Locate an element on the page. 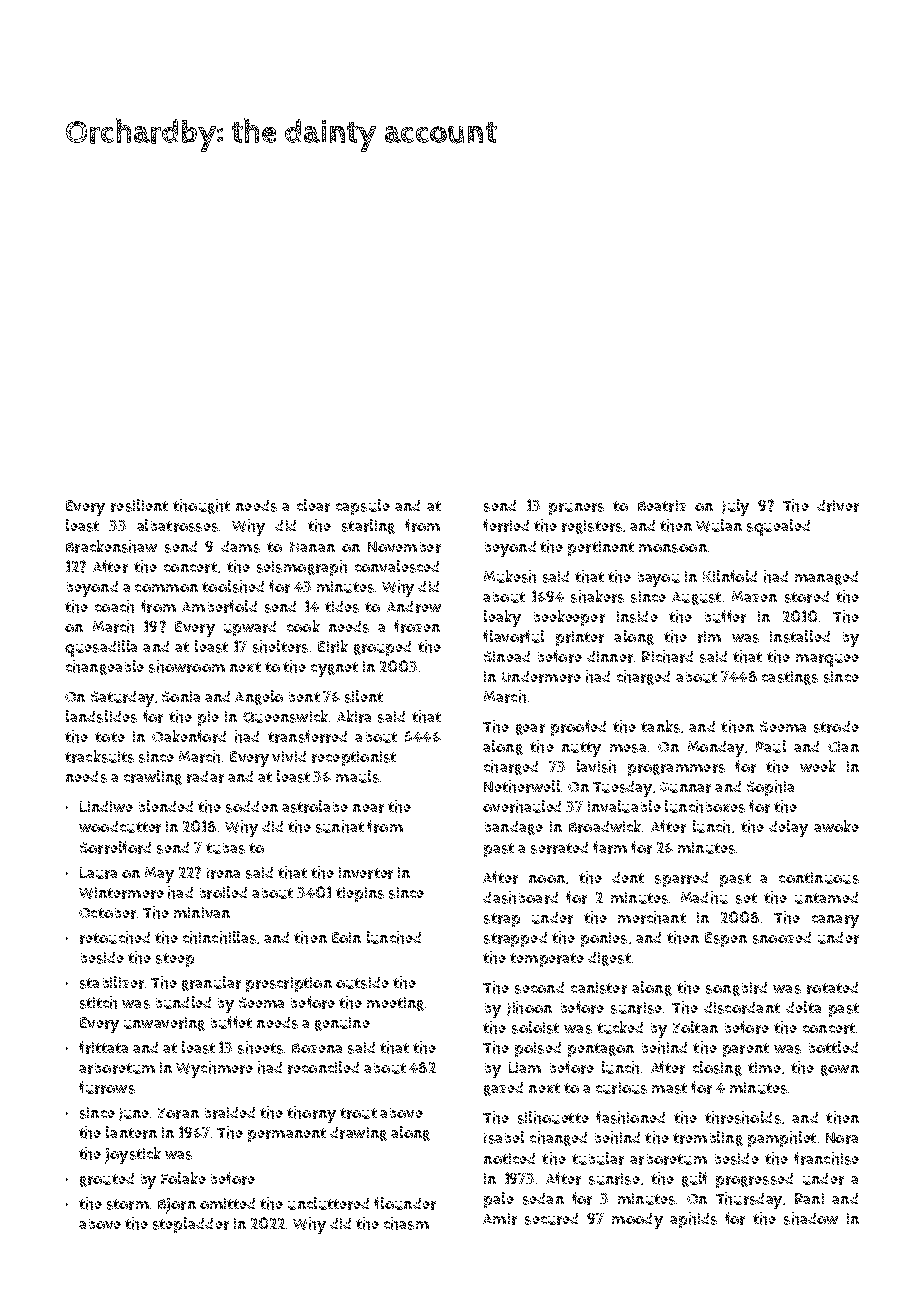  tiepins is located at coordinates (360, 894).
